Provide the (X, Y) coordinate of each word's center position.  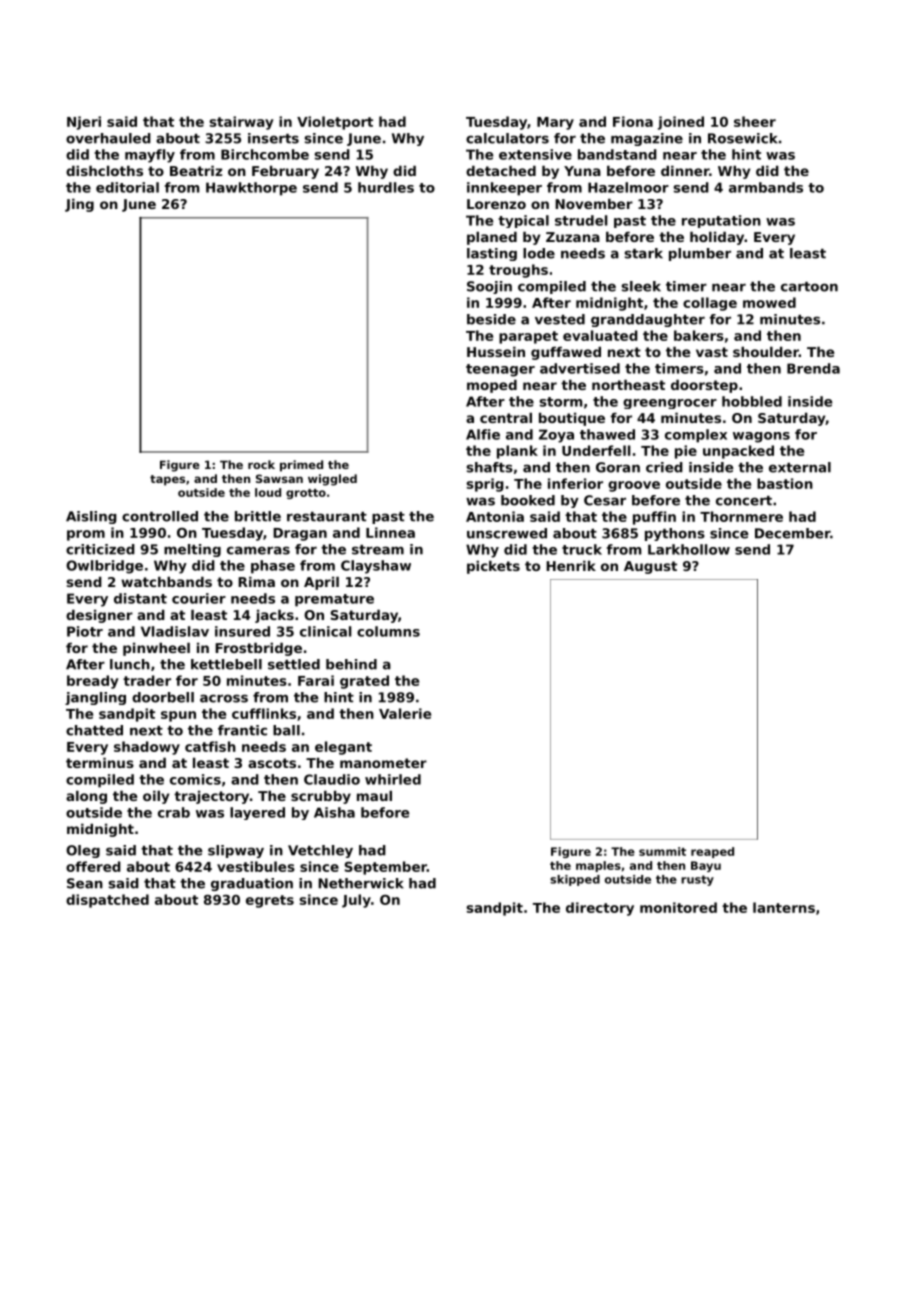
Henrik (571, 565)
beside (491, 319)
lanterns (784, 907)
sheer (755, 121)
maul (374, 795)
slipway (236, 851)
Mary (555, 123)
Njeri (84, 123)
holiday (717, 238)
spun (178, 716)
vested (560, 319)
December (792, 533)
